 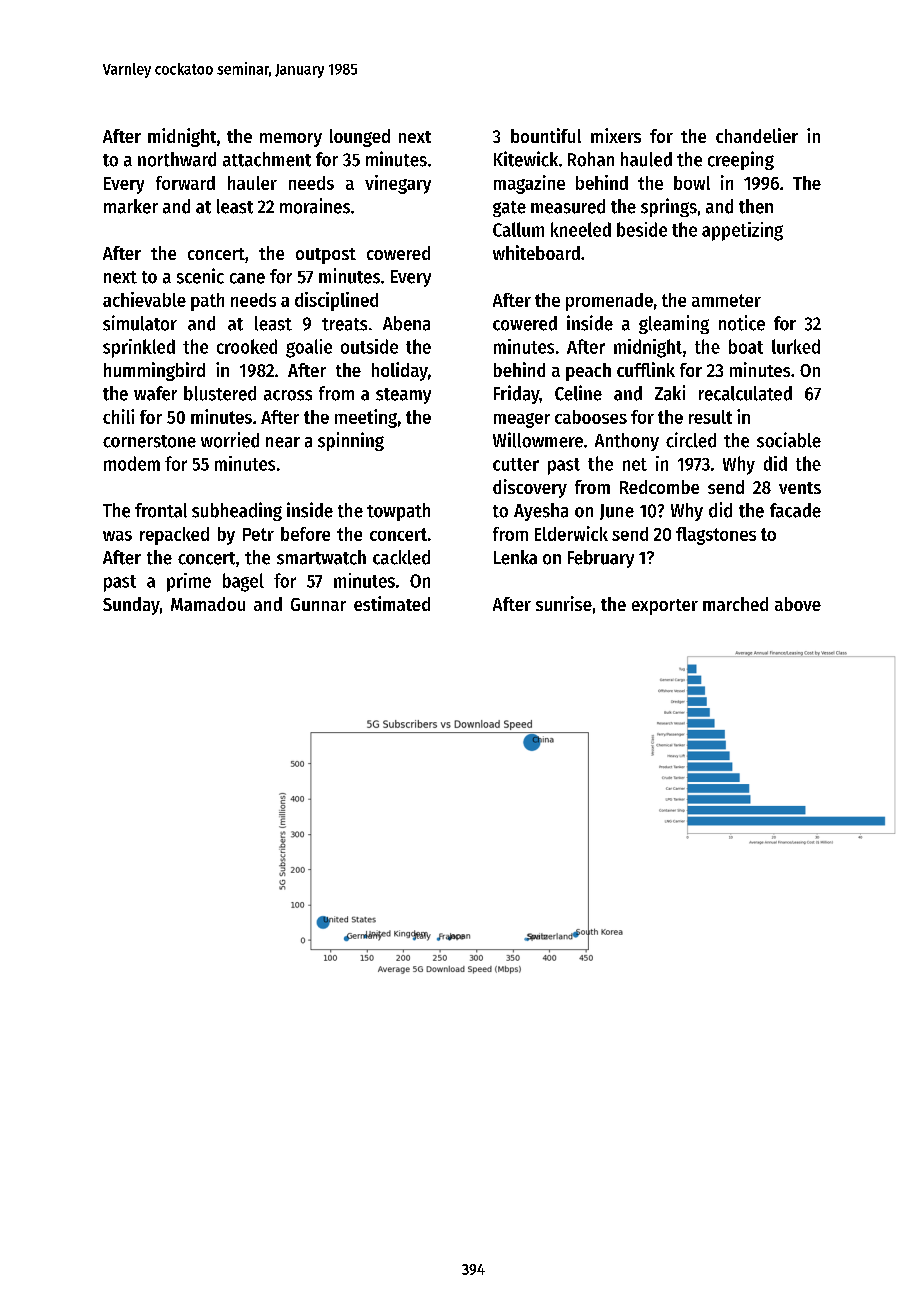 What do you see at coordinates (401, 557) in the screenshot?
I see `cackled` at bounding box center [401, 557].
